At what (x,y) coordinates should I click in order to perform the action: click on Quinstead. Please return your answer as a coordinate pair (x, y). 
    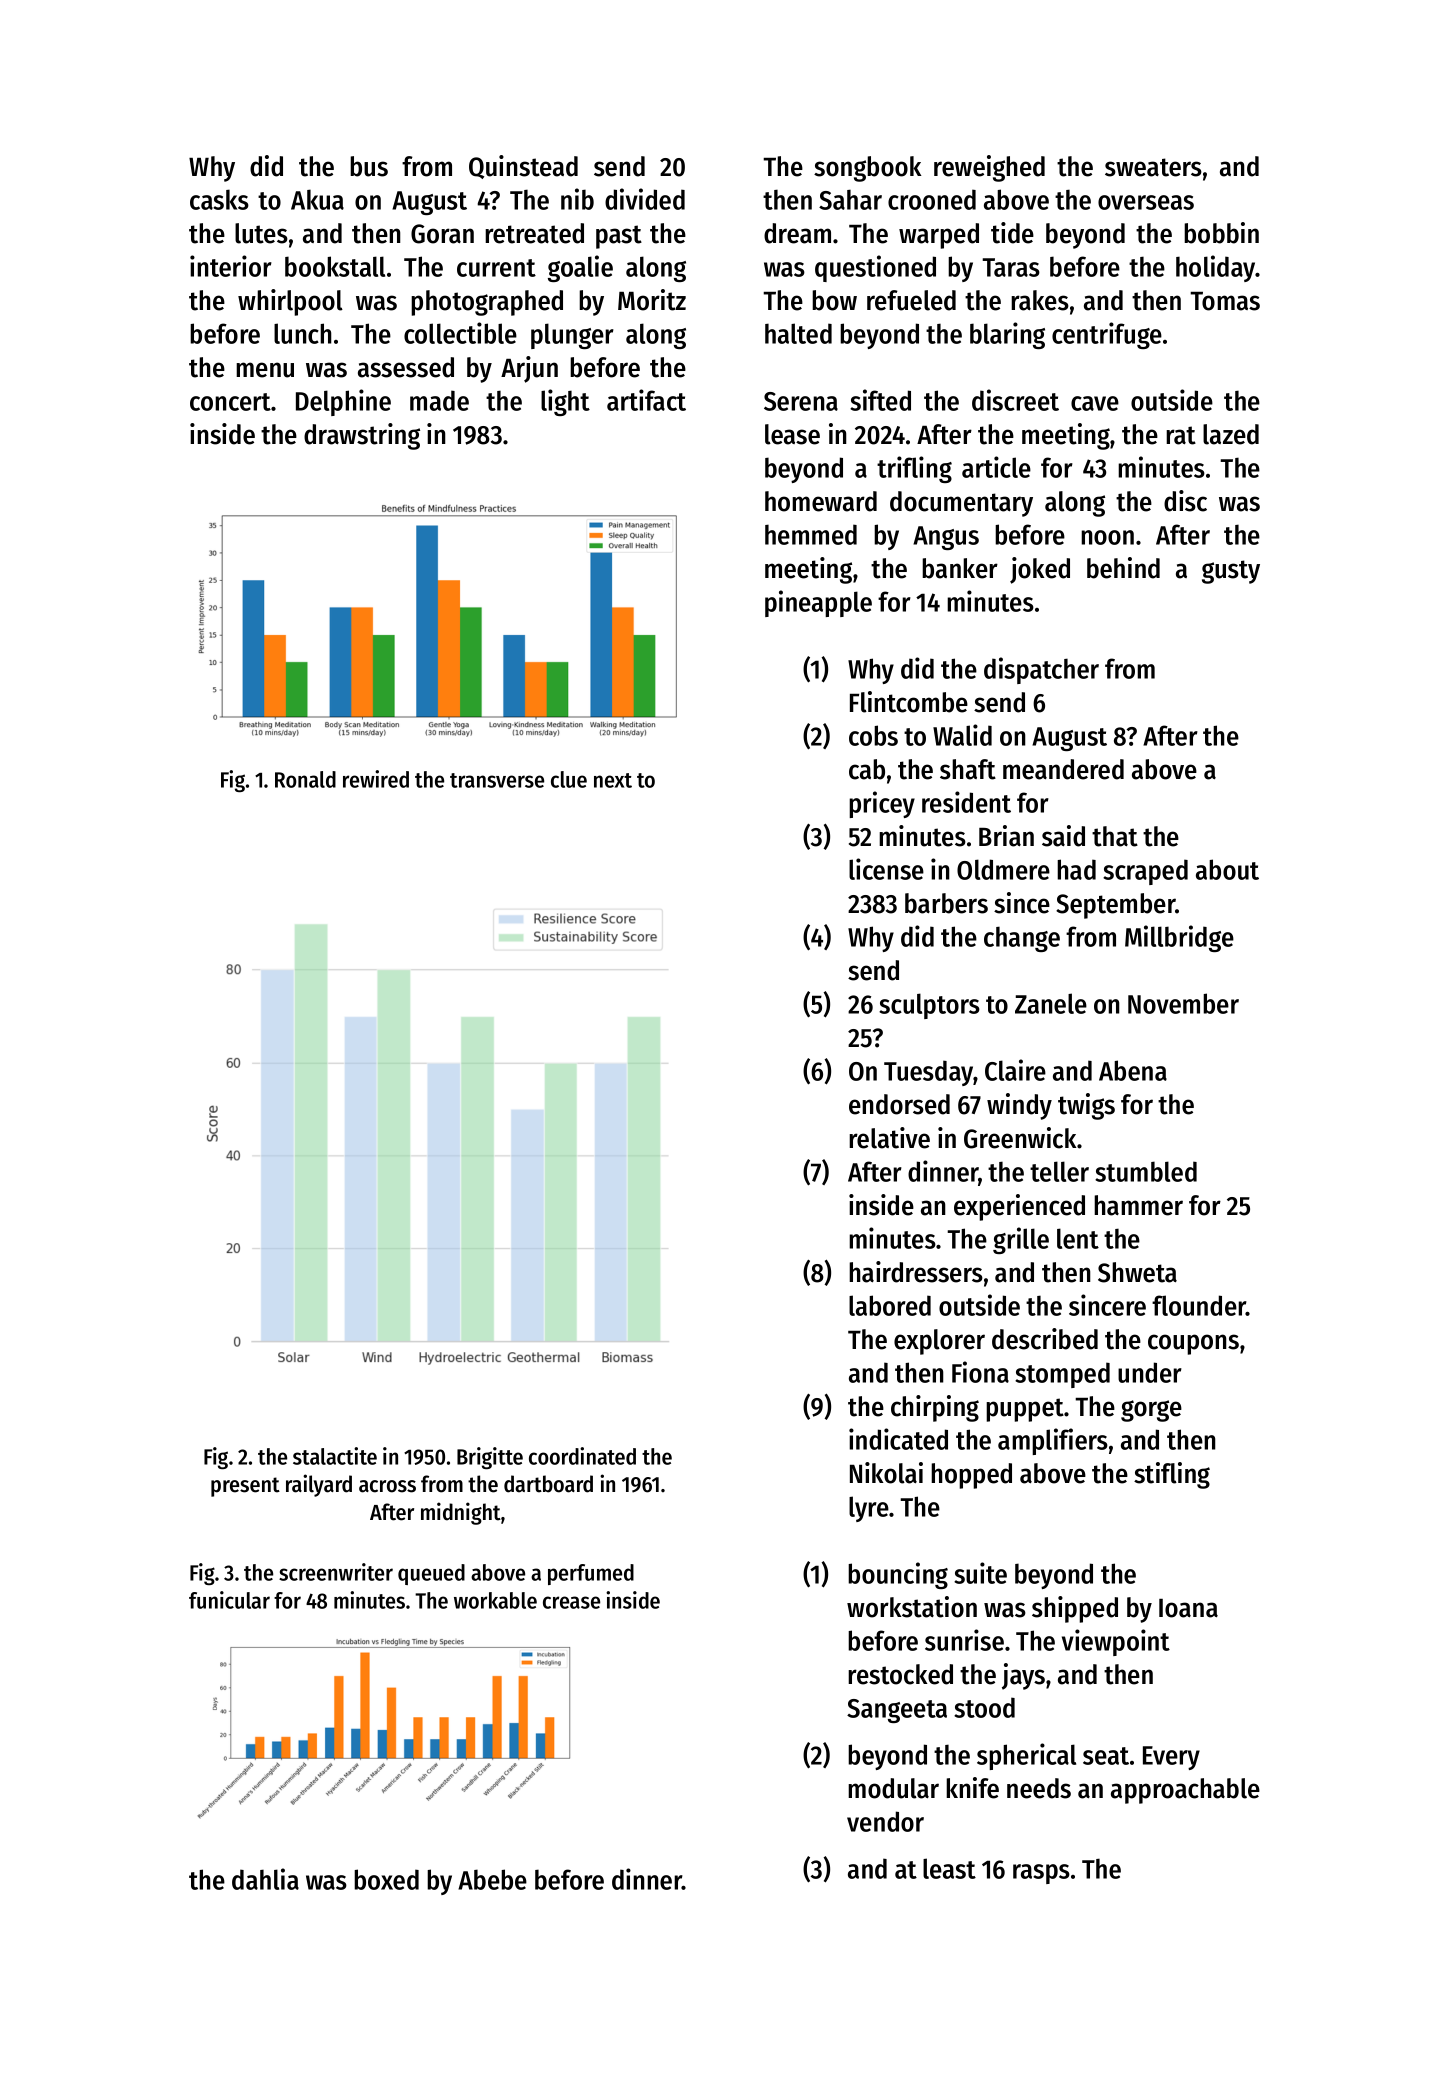
    Looking at the image, I should click on (523, 167).
